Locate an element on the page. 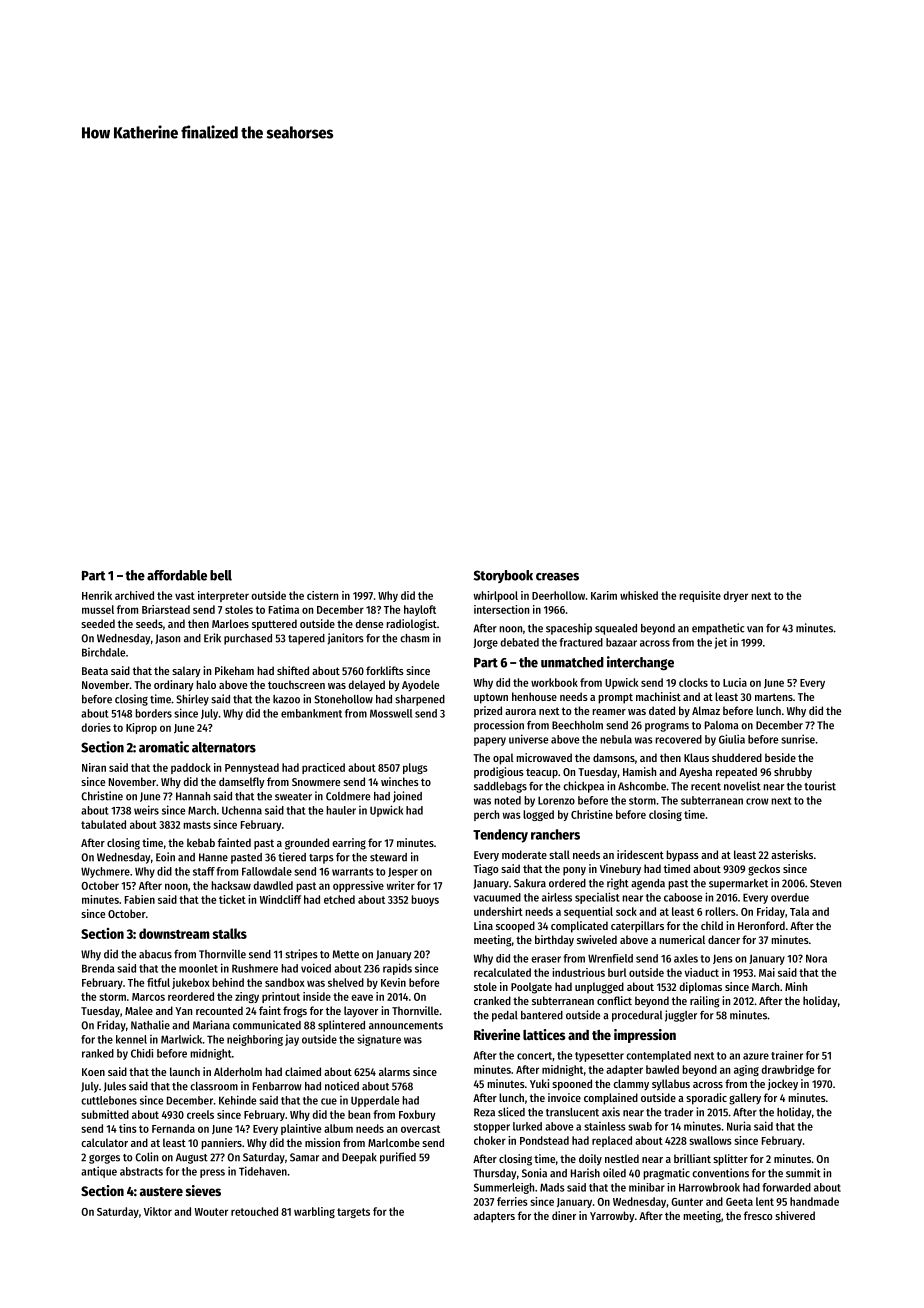  Lina is located at coordinates (483, 925).
